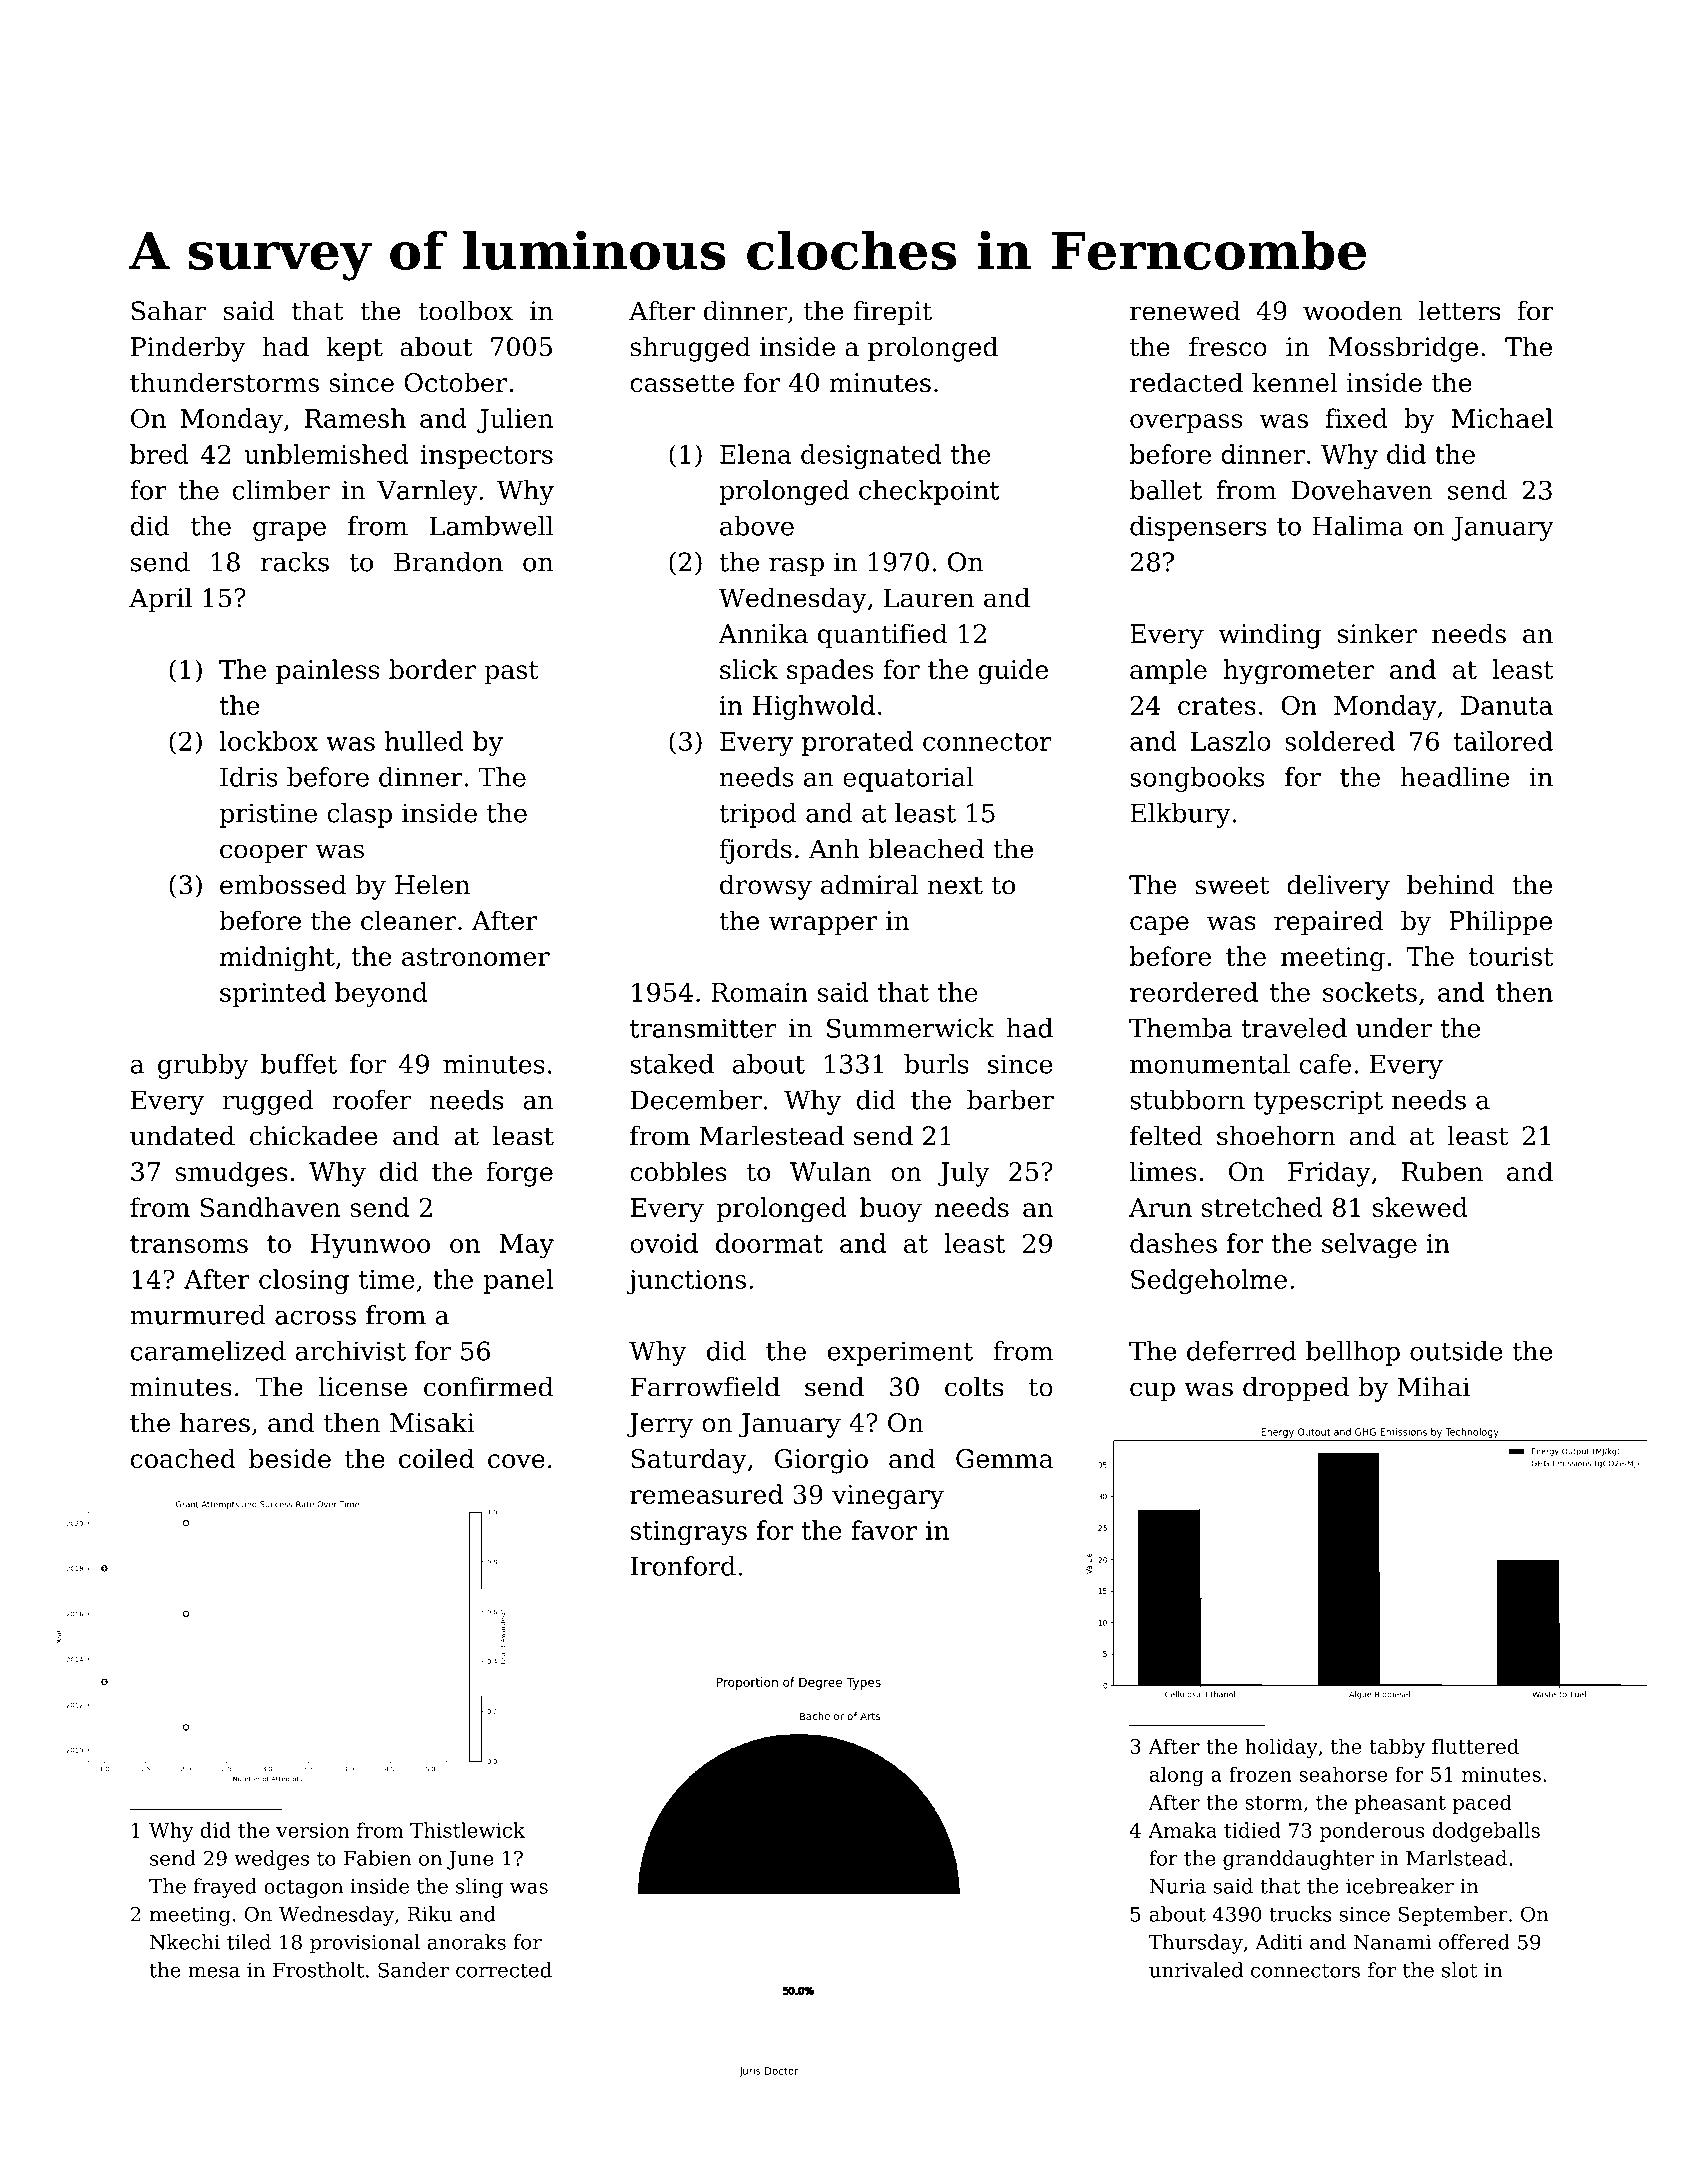  Describe the element at coordinates (467, 1830) in the image. I see `Thistlewick` at that location.
